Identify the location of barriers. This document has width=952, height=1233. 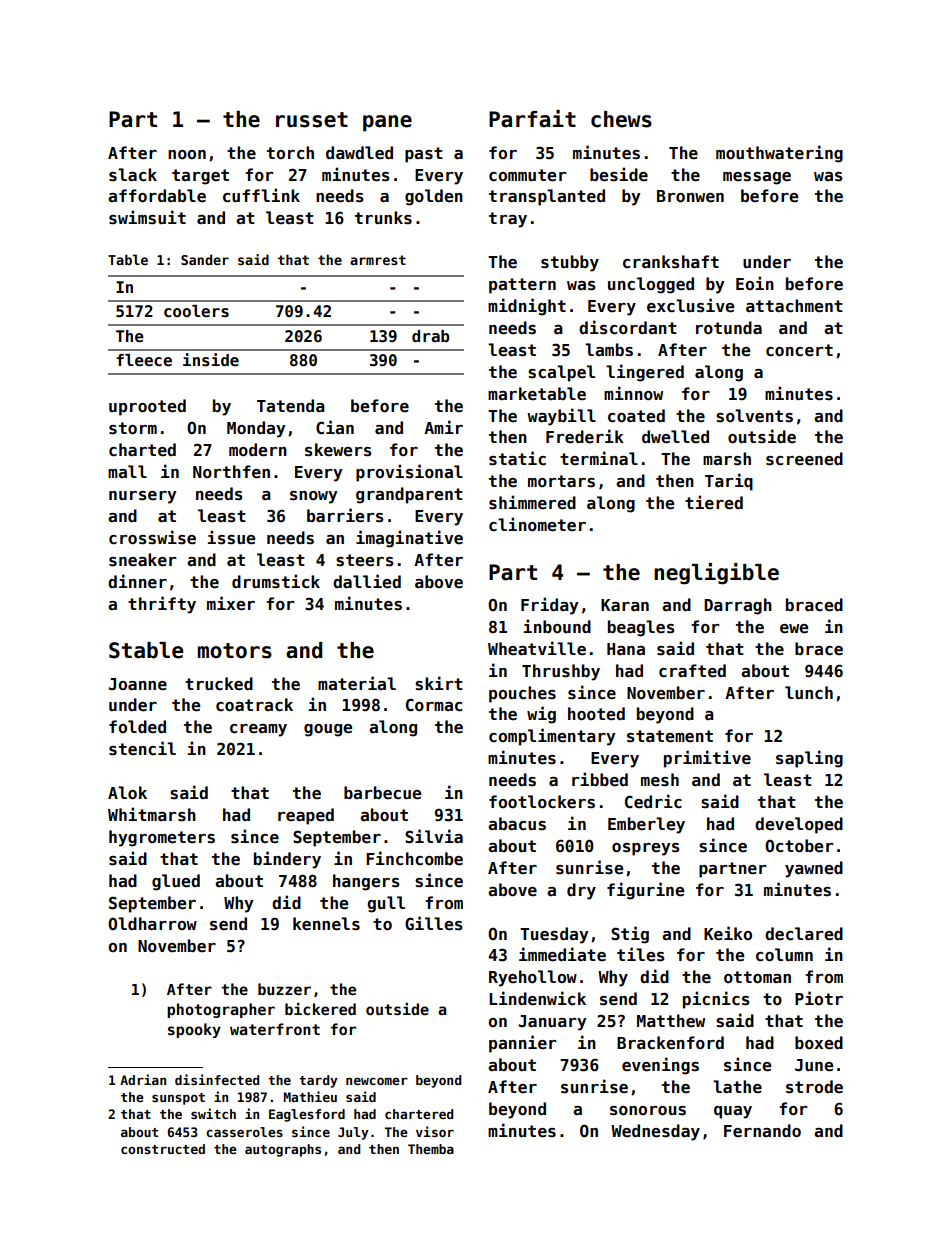
(345, 515).
